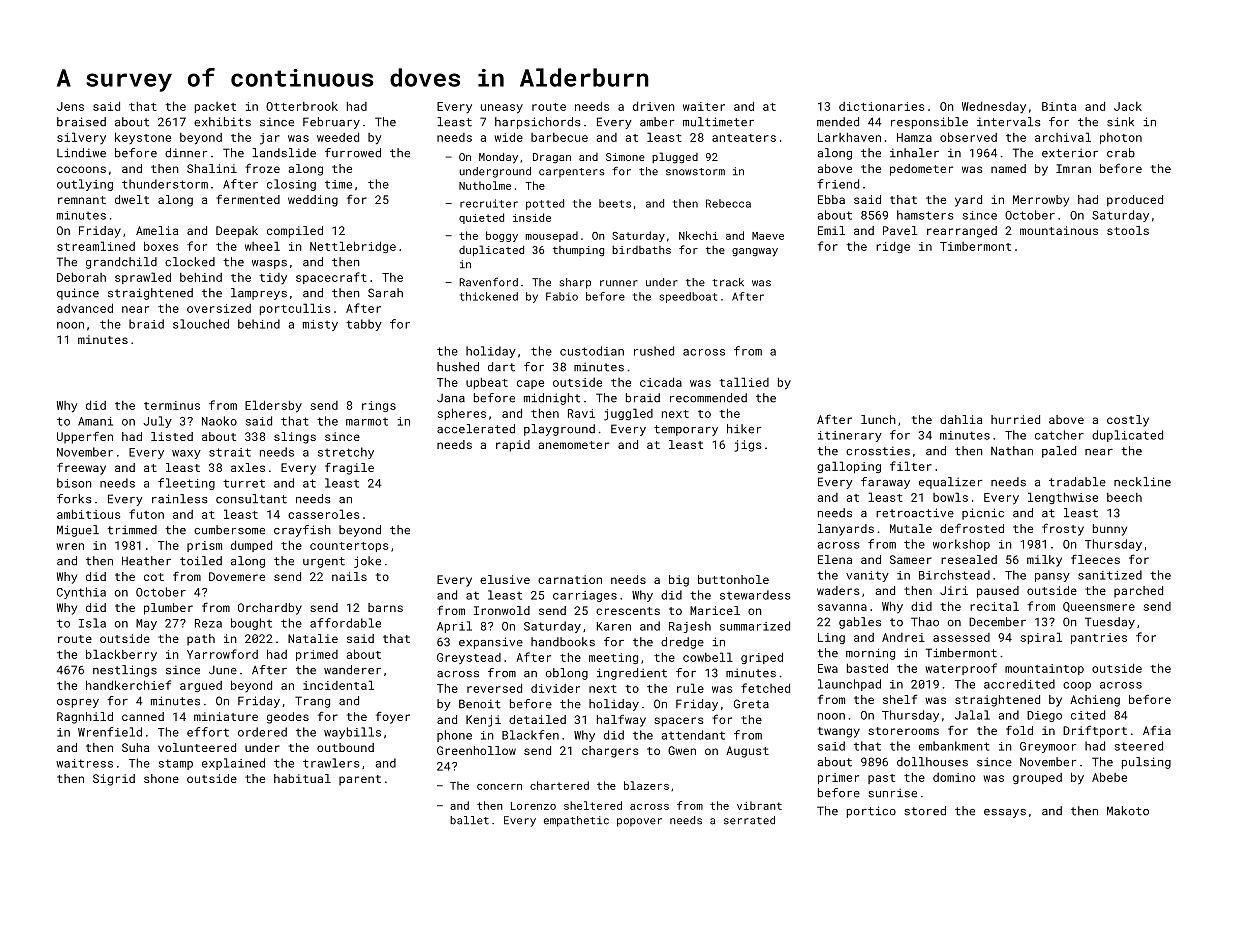  Describe the element at coordinates (161, 778) in the page. I see `shone` at that location.
